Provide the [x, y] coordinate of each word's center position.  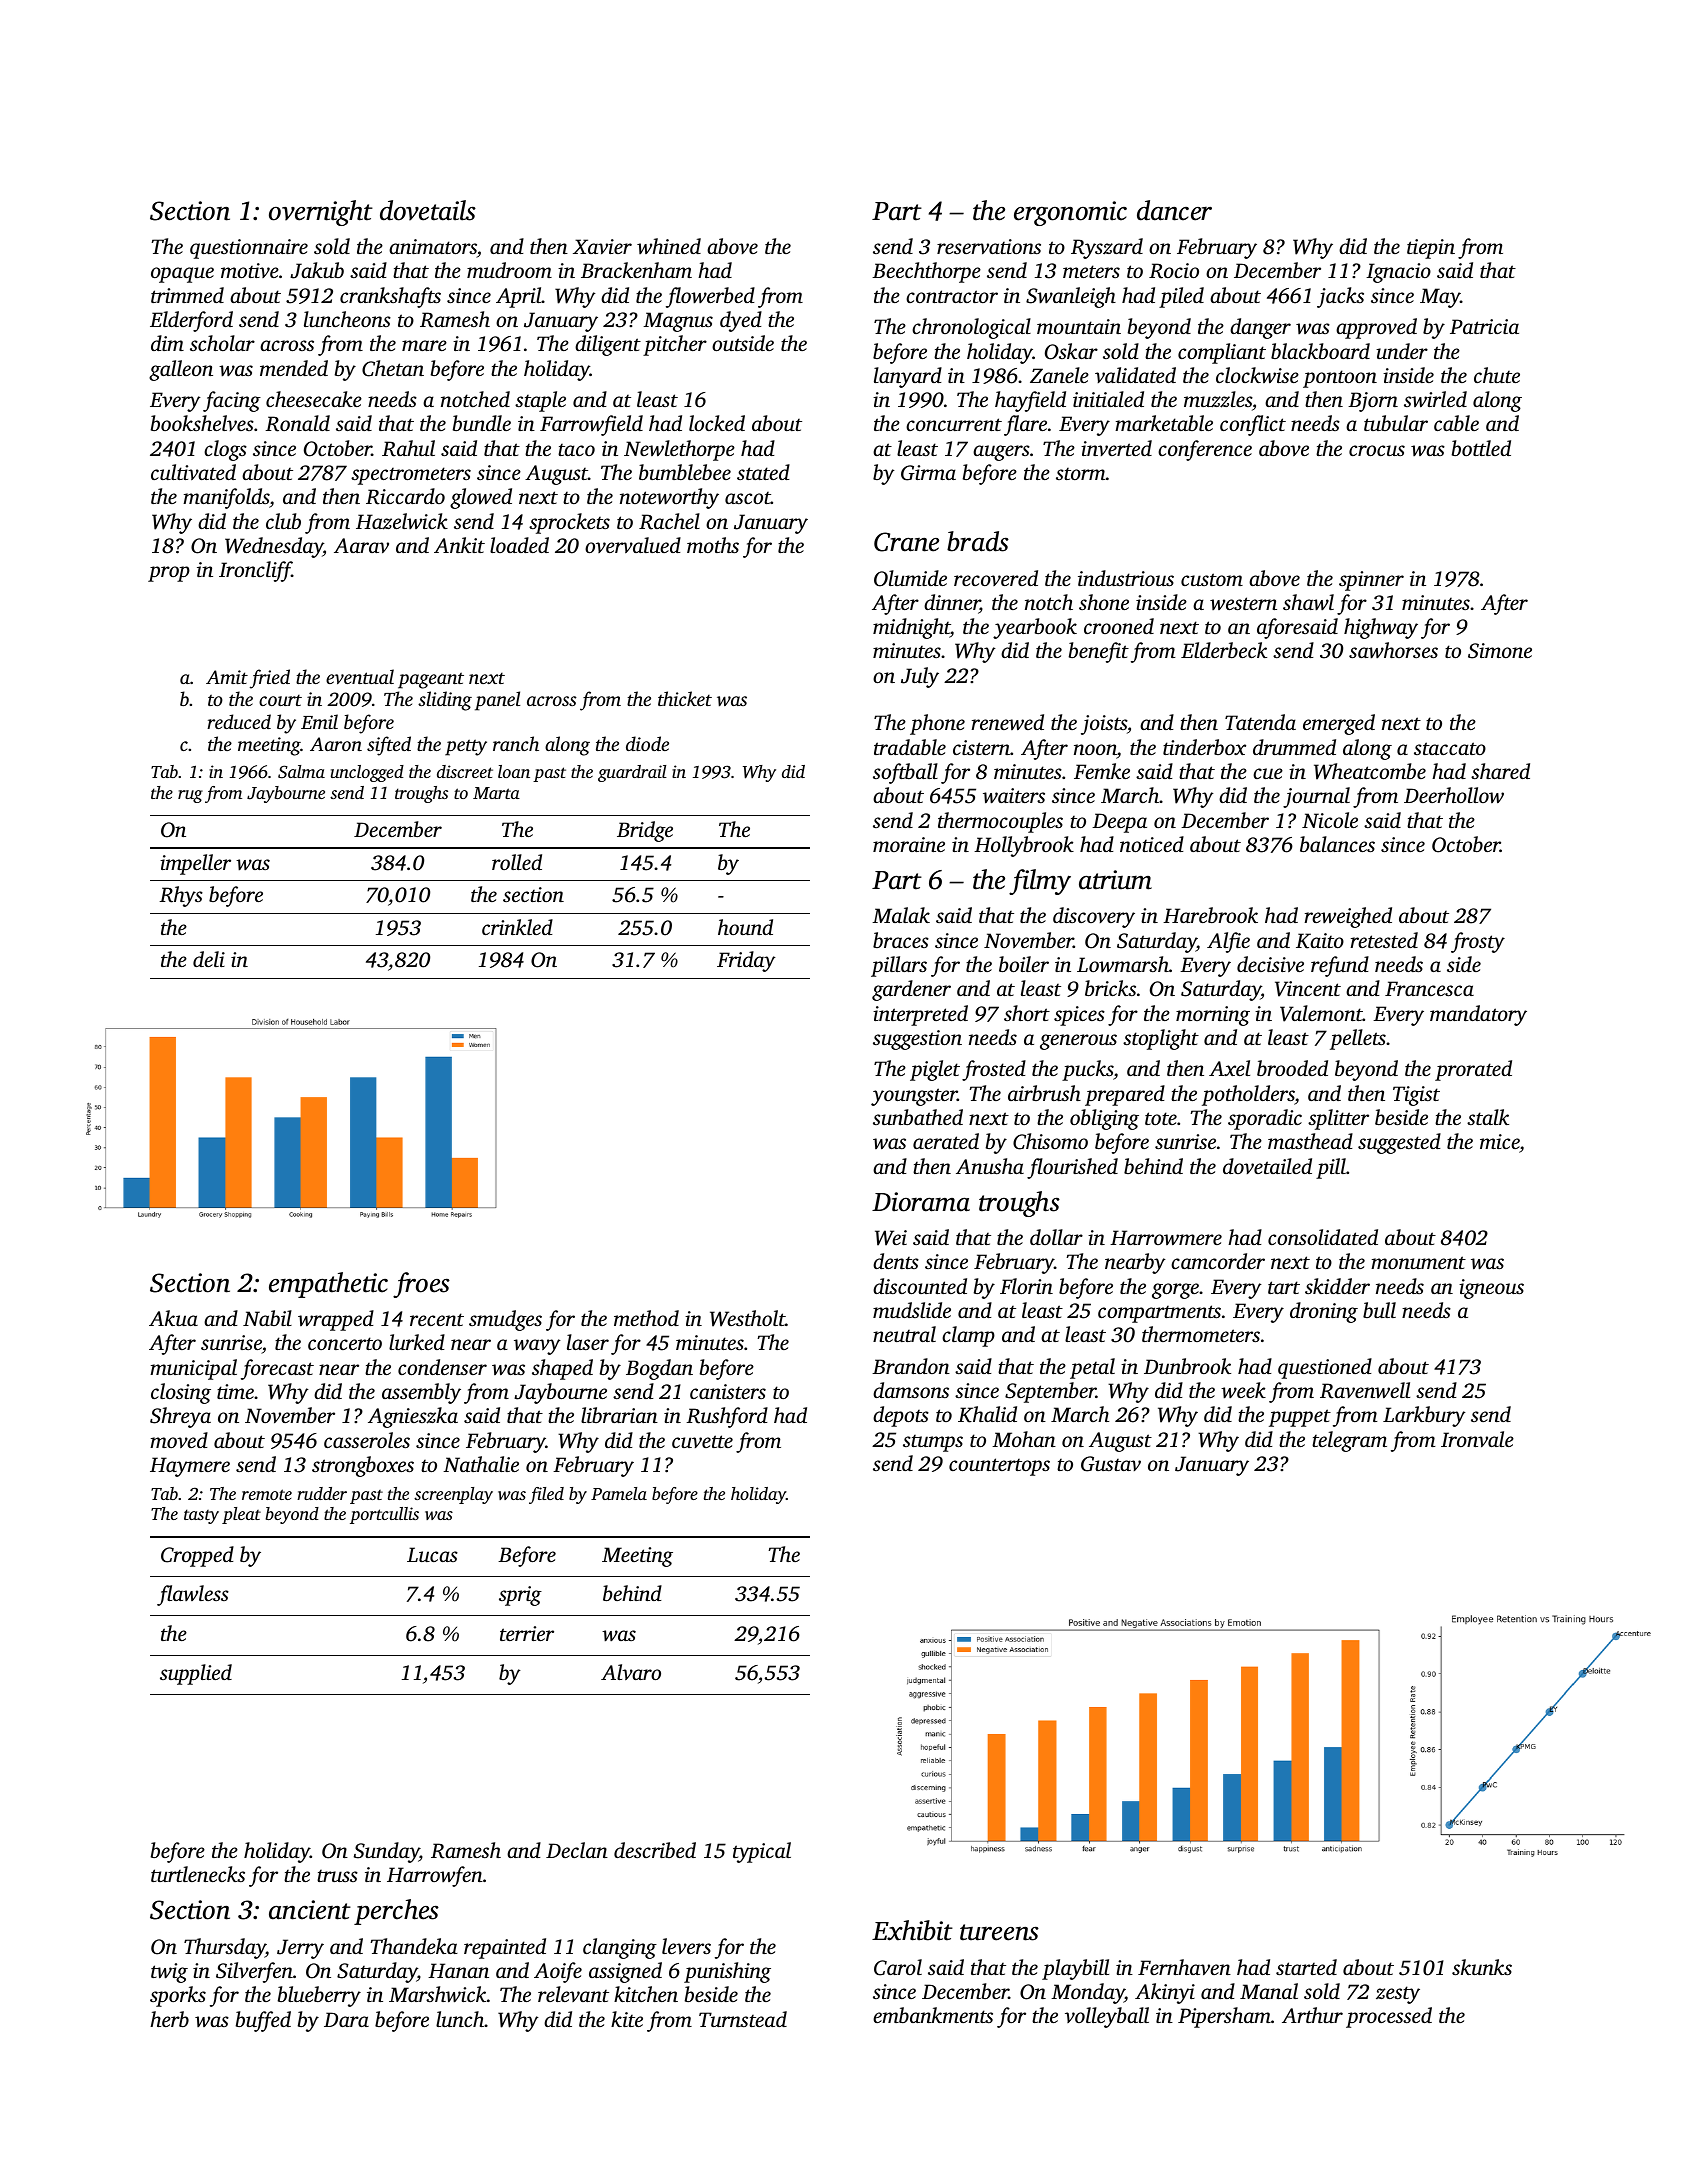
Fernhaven [1184, 1967]
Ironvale [1477, 1439]
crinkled [517, 927]
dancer [1174, 210]
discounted [920, 1286]
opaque [182, 275]
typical [762, 1852]
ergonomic [1070, 213]
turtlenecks [198, 1874]
